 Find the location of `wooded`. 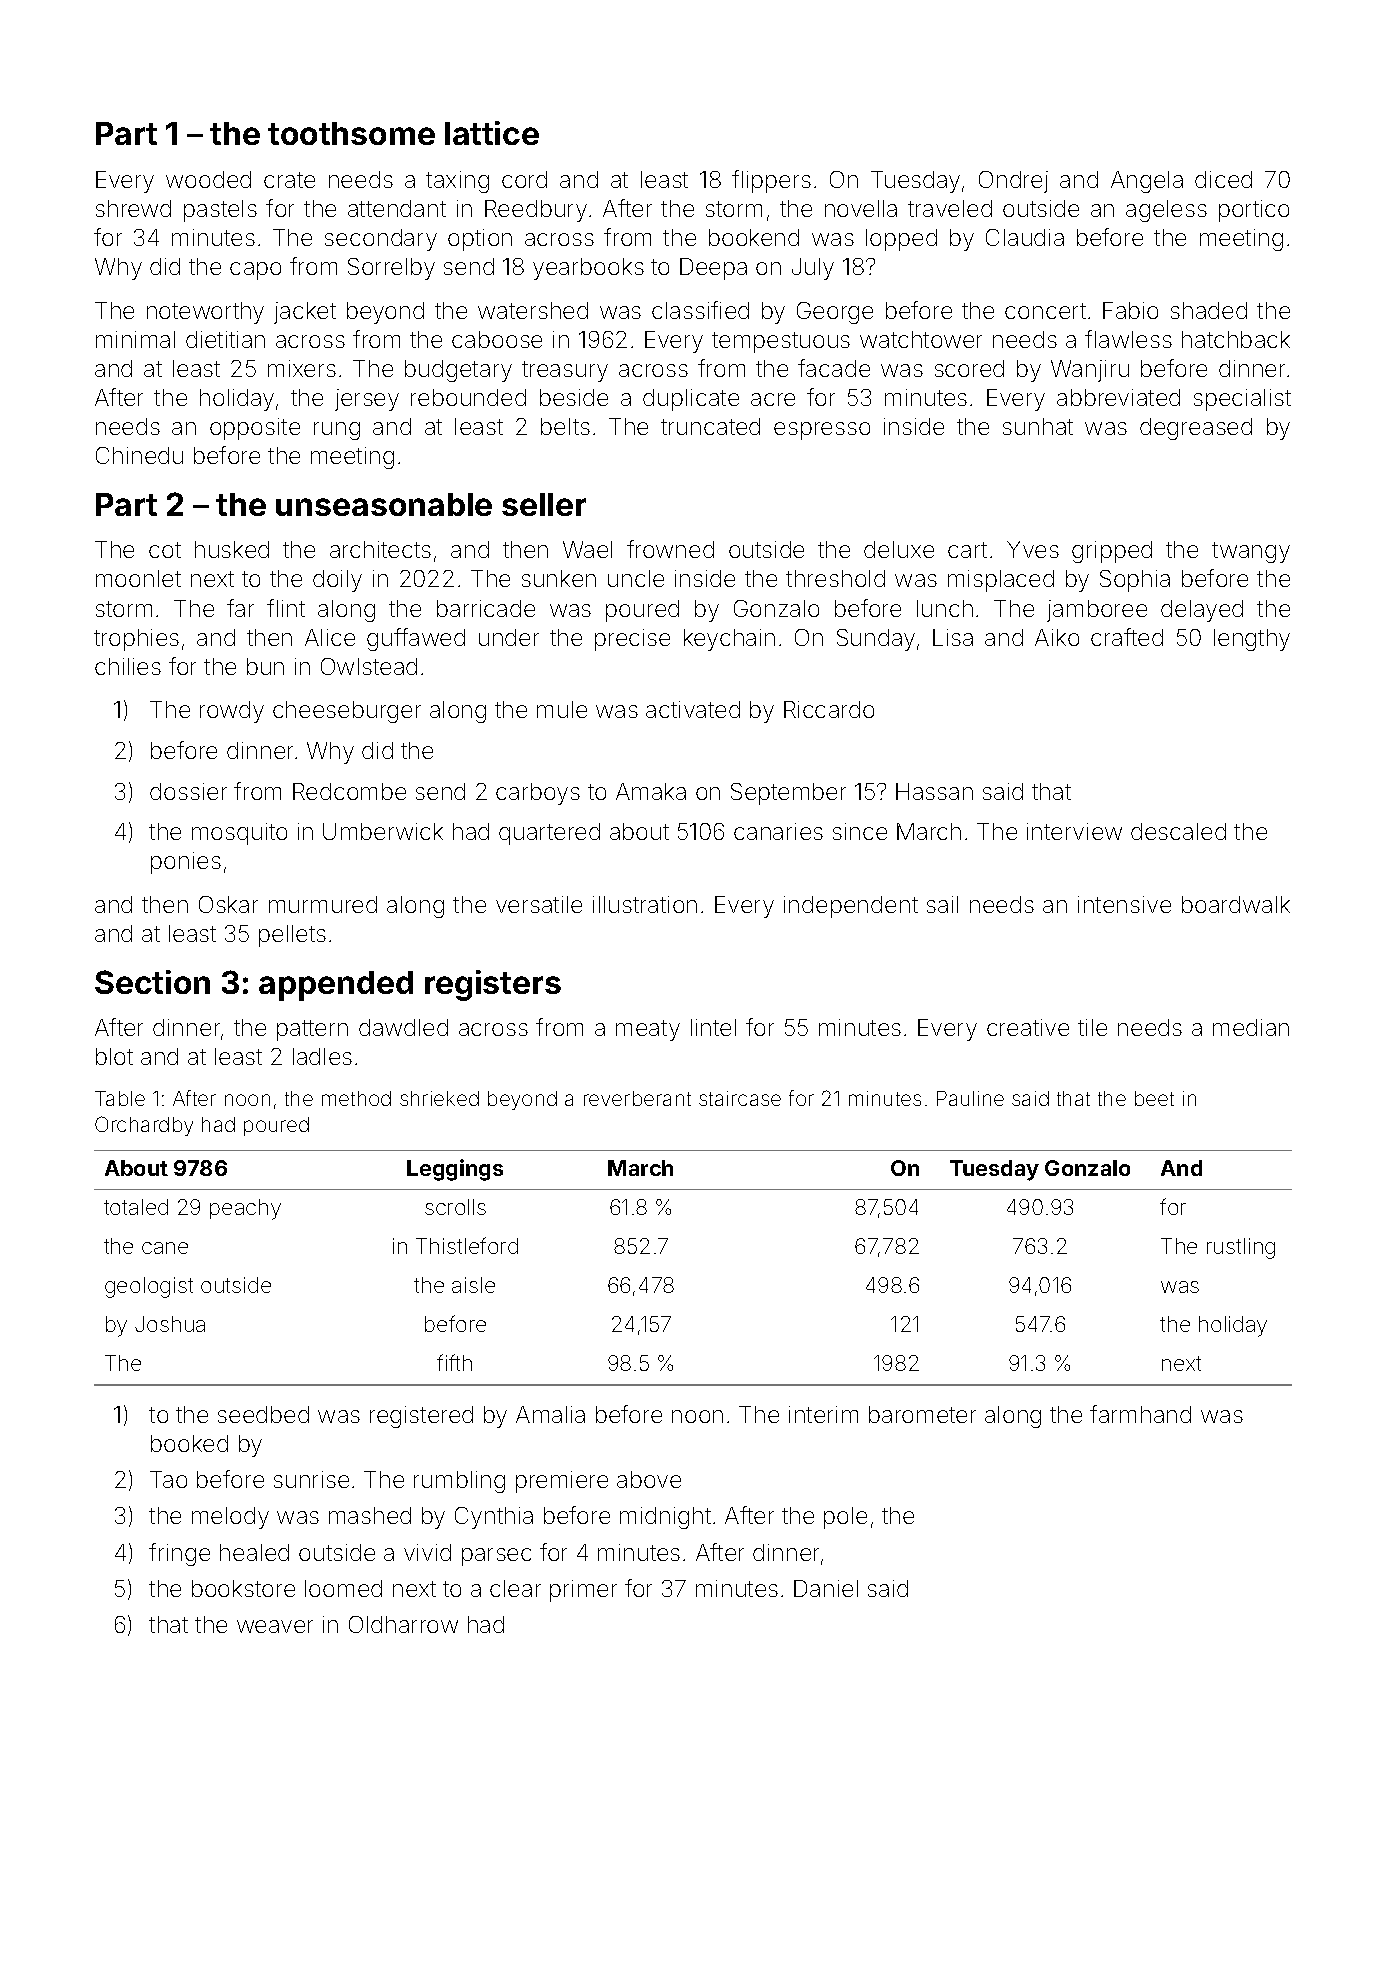

wooded is located at coordinates (208, 179).
